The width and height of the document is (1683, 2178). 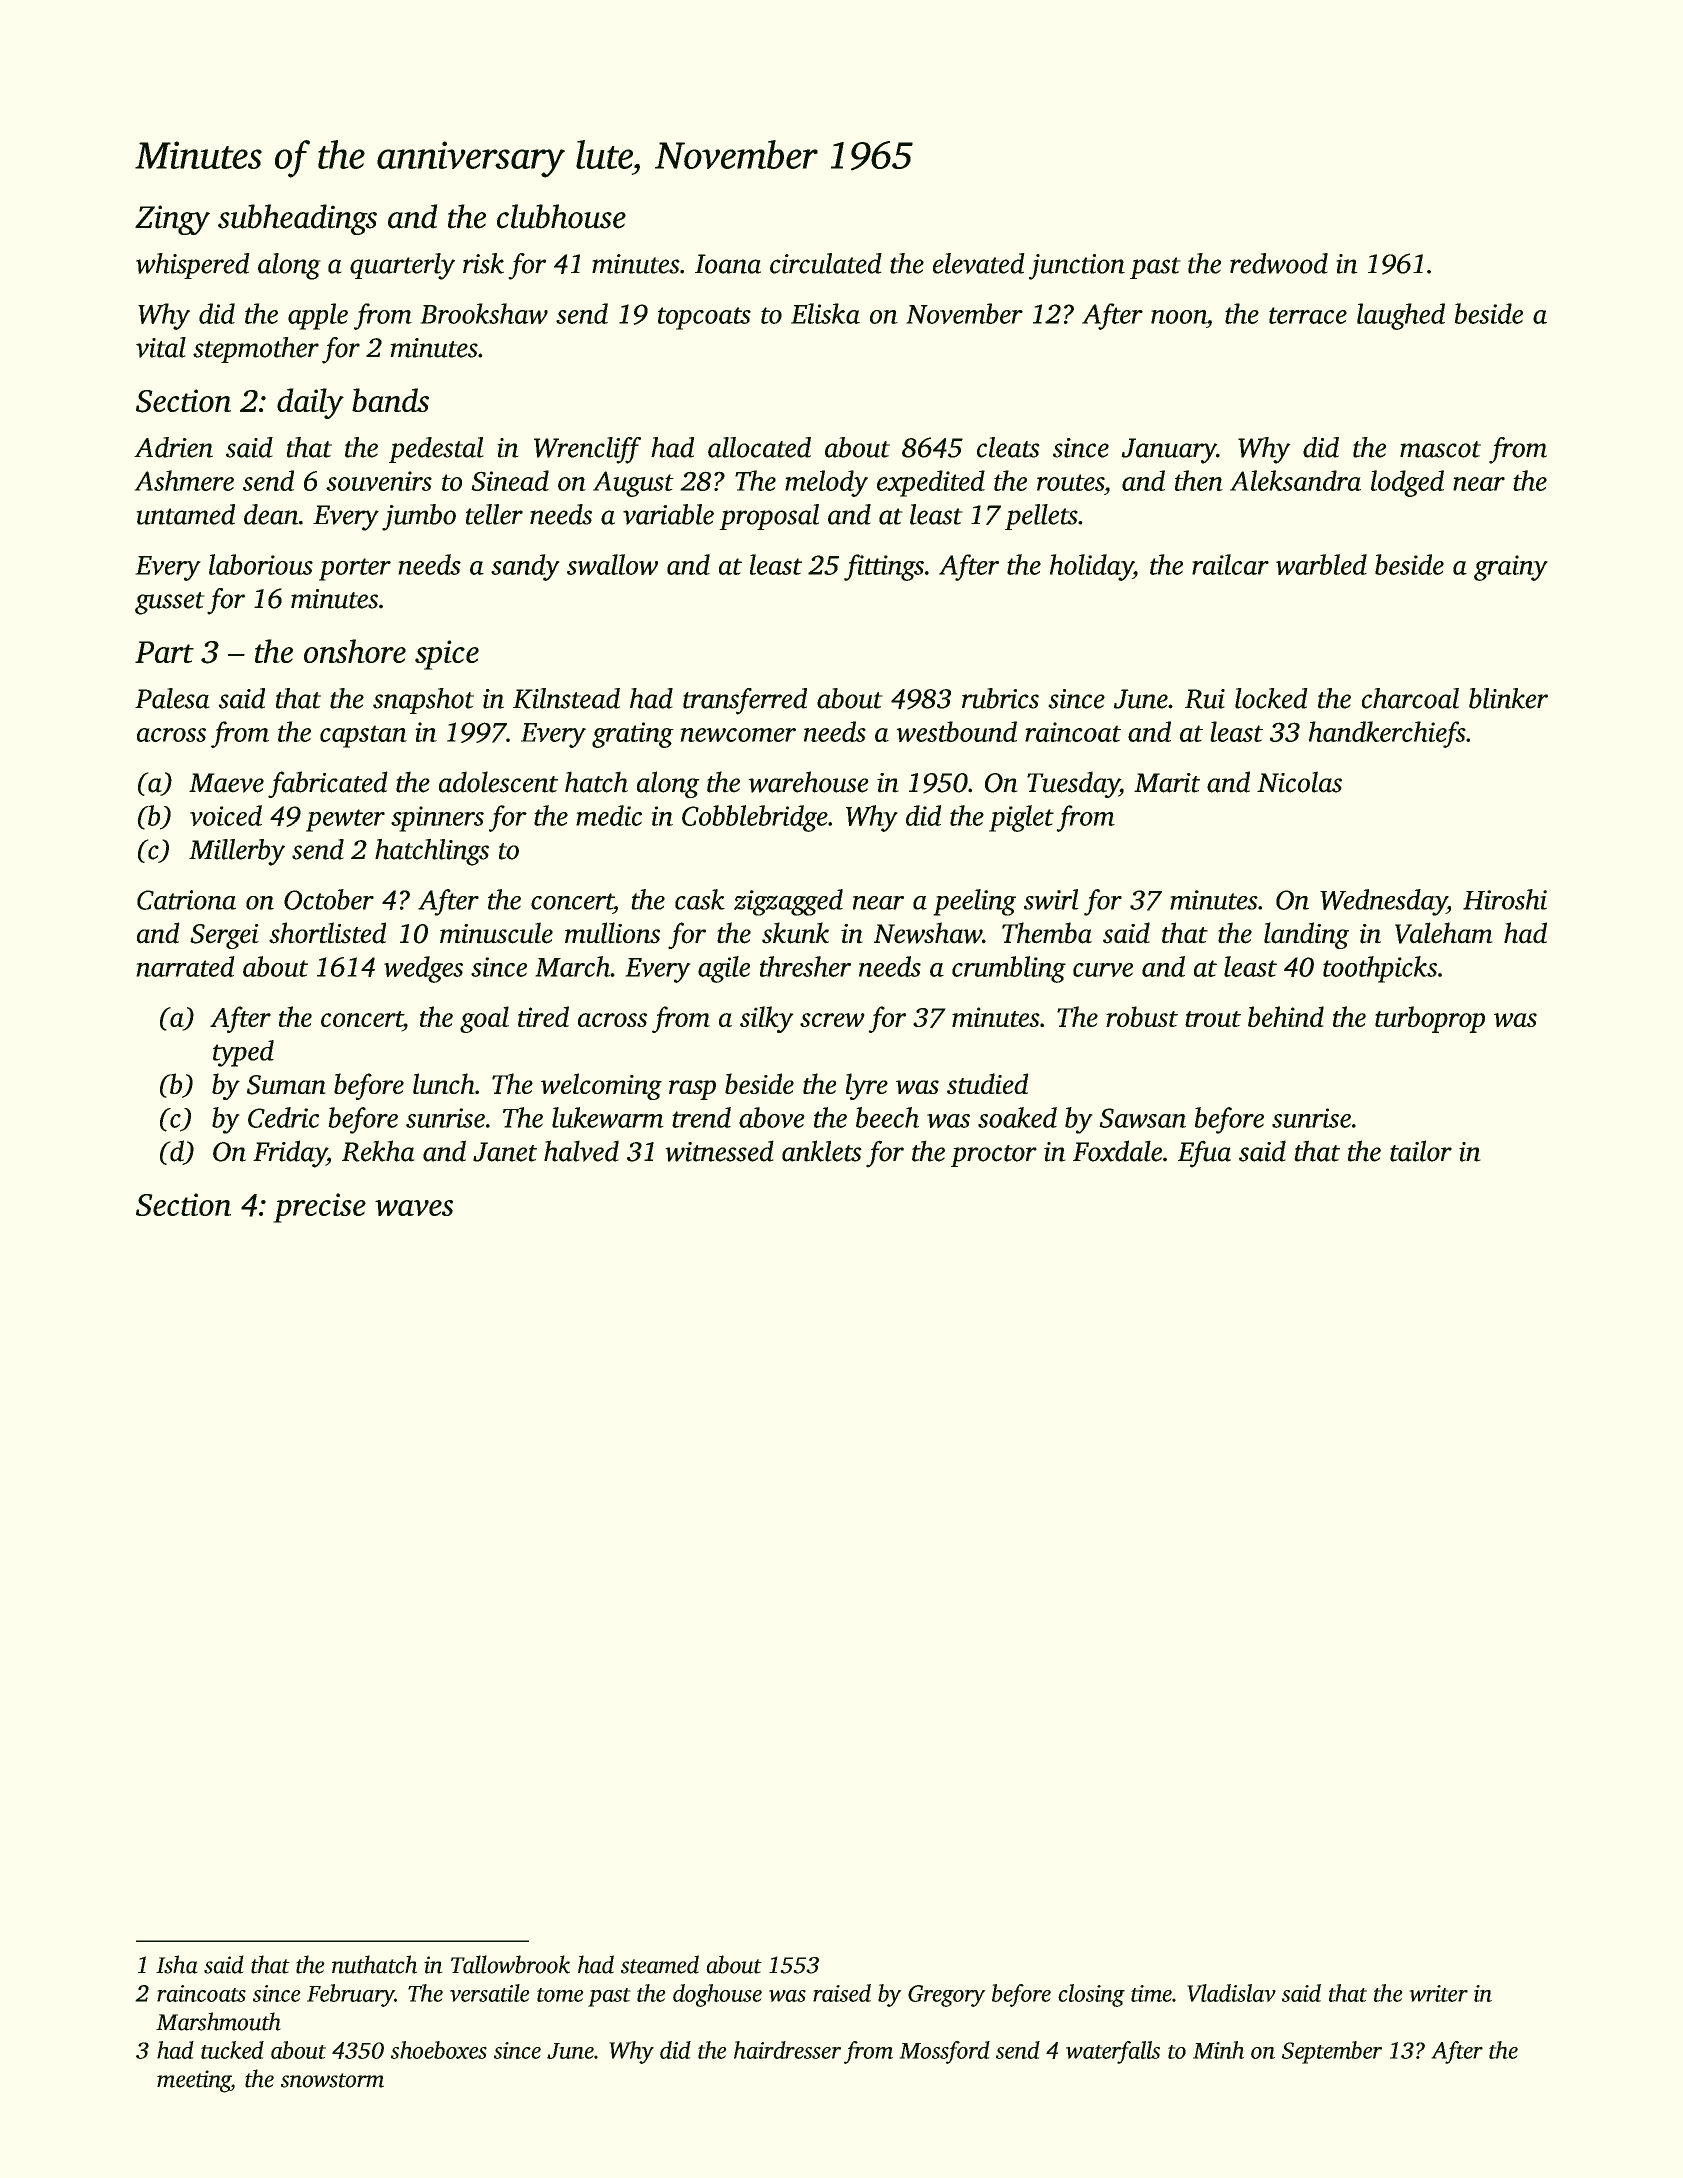 What do you see at coordinates (808, 782) in the document?
I see `warehouse` at bounding box center [808, 782].
